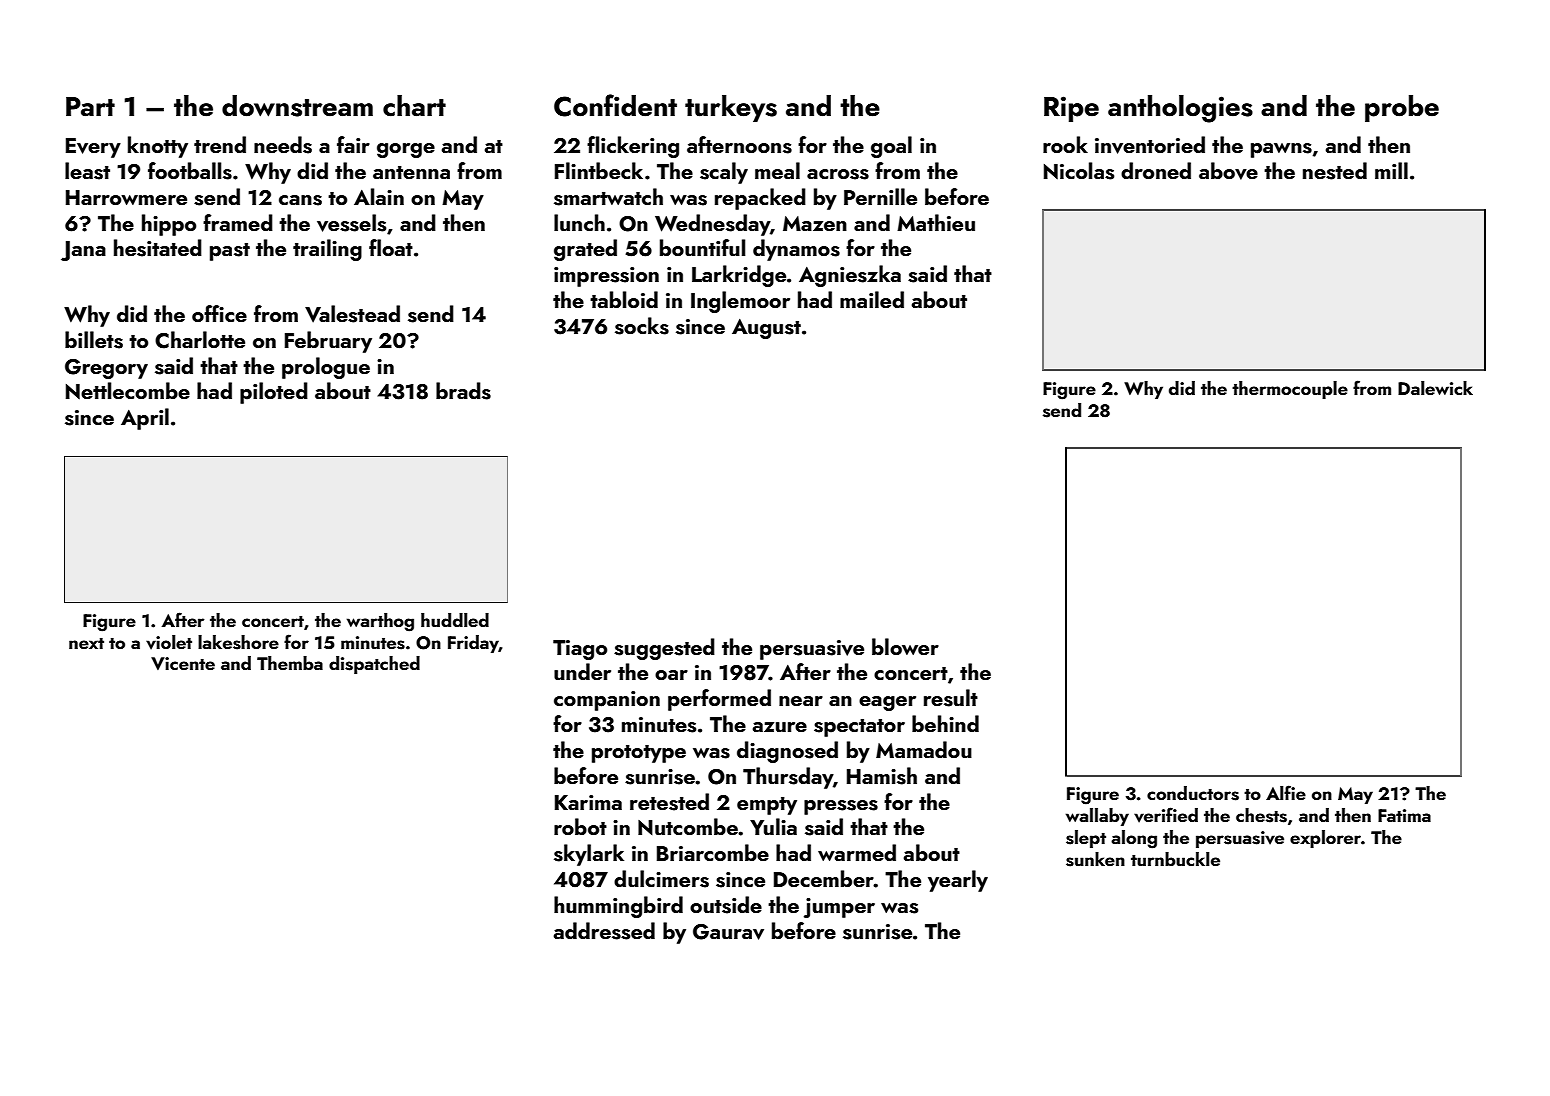  I want to click on thermocouple, so click(1290, 390).
